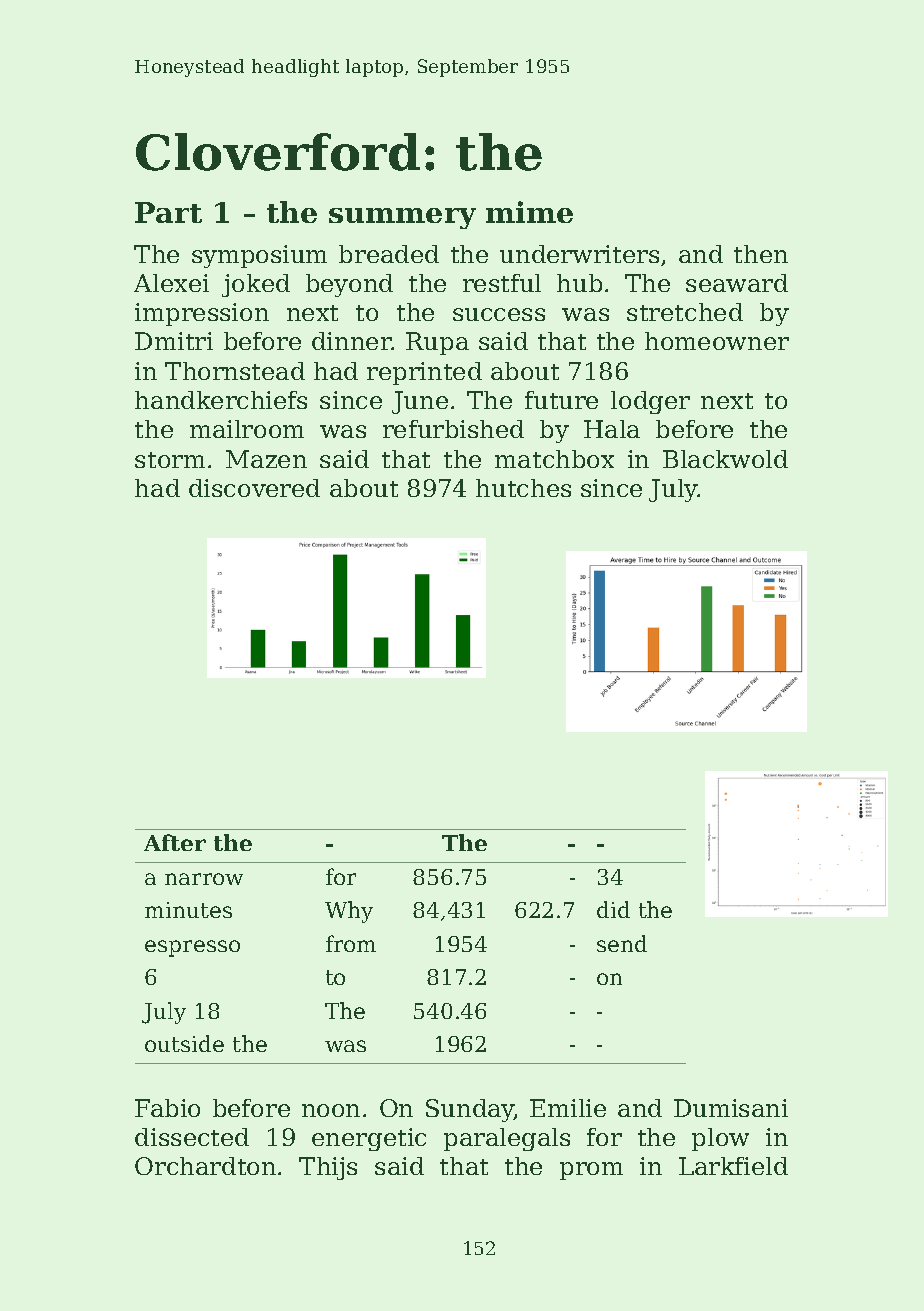 The width and height of the screenshot is (924, 1311). I want to click on underwriters, so click(579, 254).
